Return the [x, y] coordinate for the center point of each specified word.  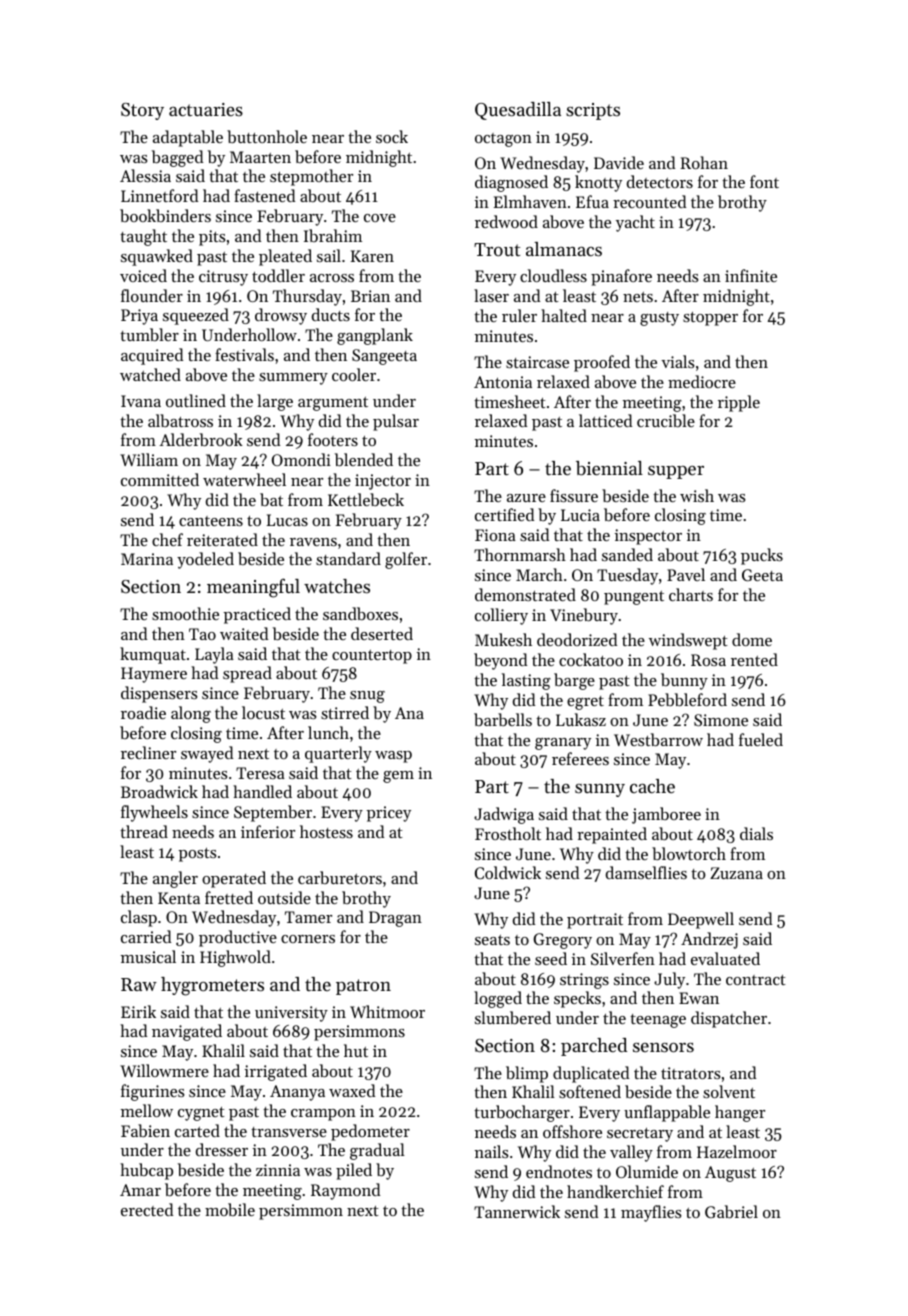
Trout [497, 249]
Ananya [297, 1093]
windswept [688, 641]
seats [492, 940]
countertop [372, 657]
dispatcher [729, 1019]
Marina [147, 559]
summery [293, 379]
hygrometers [212, 986]
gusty [659, 319]
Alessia [145, 175]
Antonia [503, 382]
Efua [592, 201]
